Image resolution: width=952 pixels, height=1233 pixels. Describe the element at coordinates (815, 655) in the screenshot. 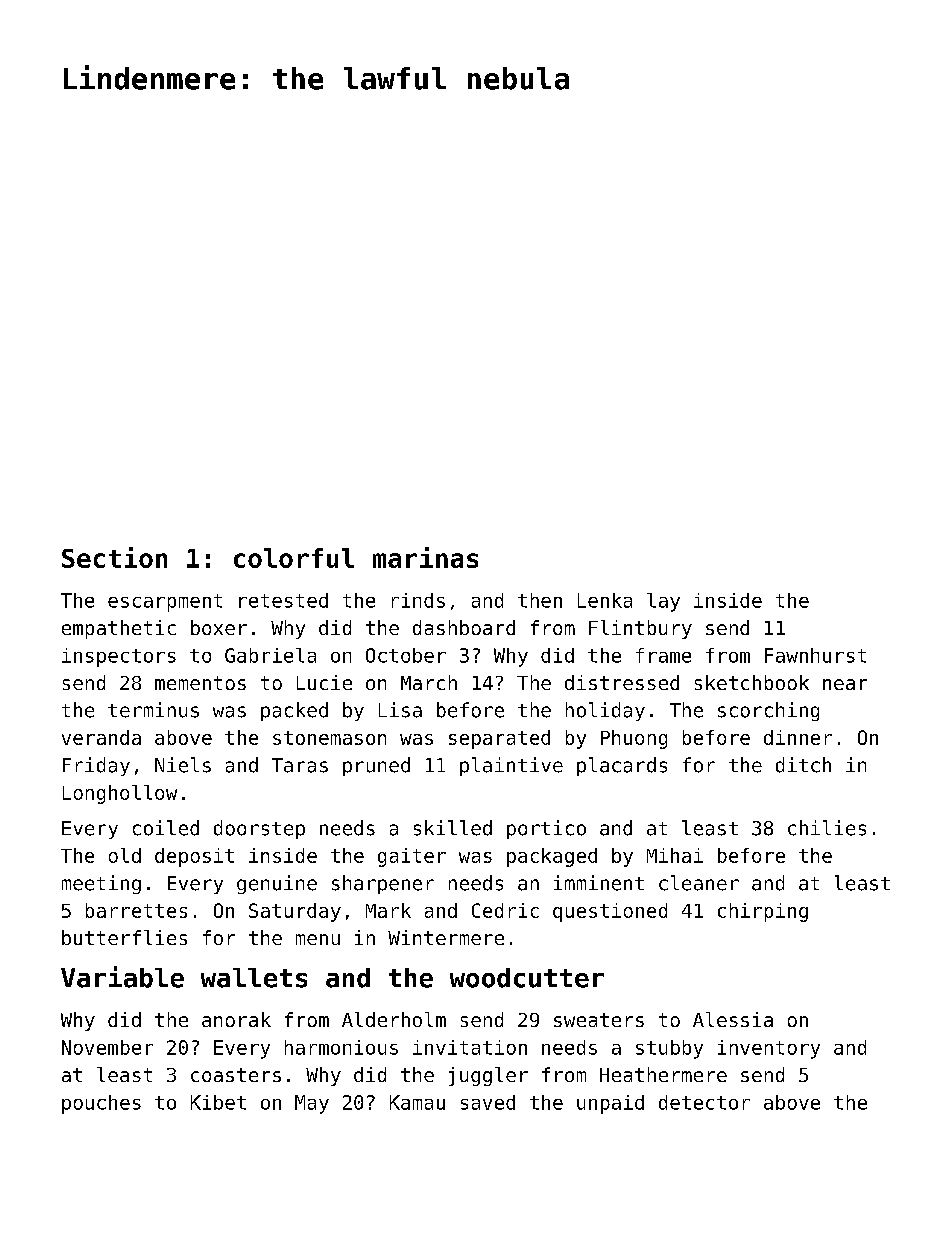

I see `Fawnhurst` at that location.
